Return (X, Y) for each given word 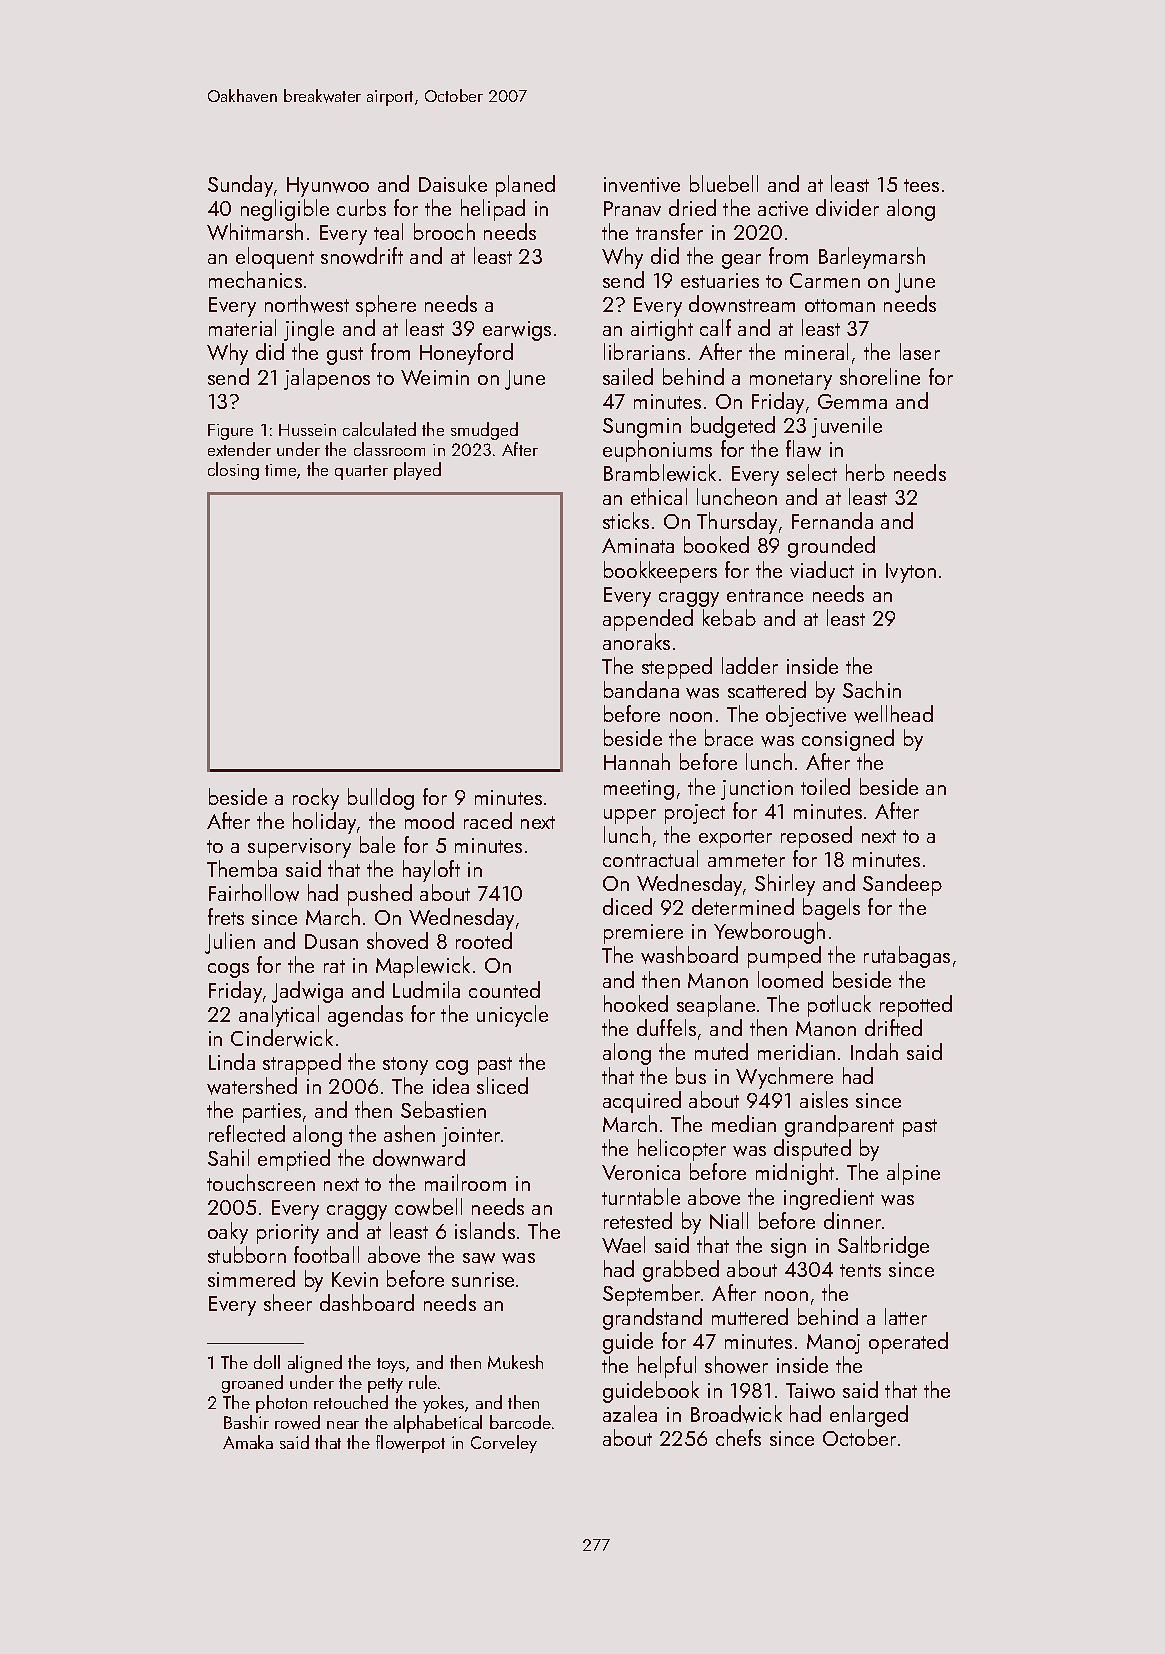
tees (921, 185)
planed (525, 186)
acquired (642, 1102)
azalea (630, 1413)
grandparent (839, 1126)
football (326, 1254)
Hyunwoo (328, 187)
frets (226, 916)
